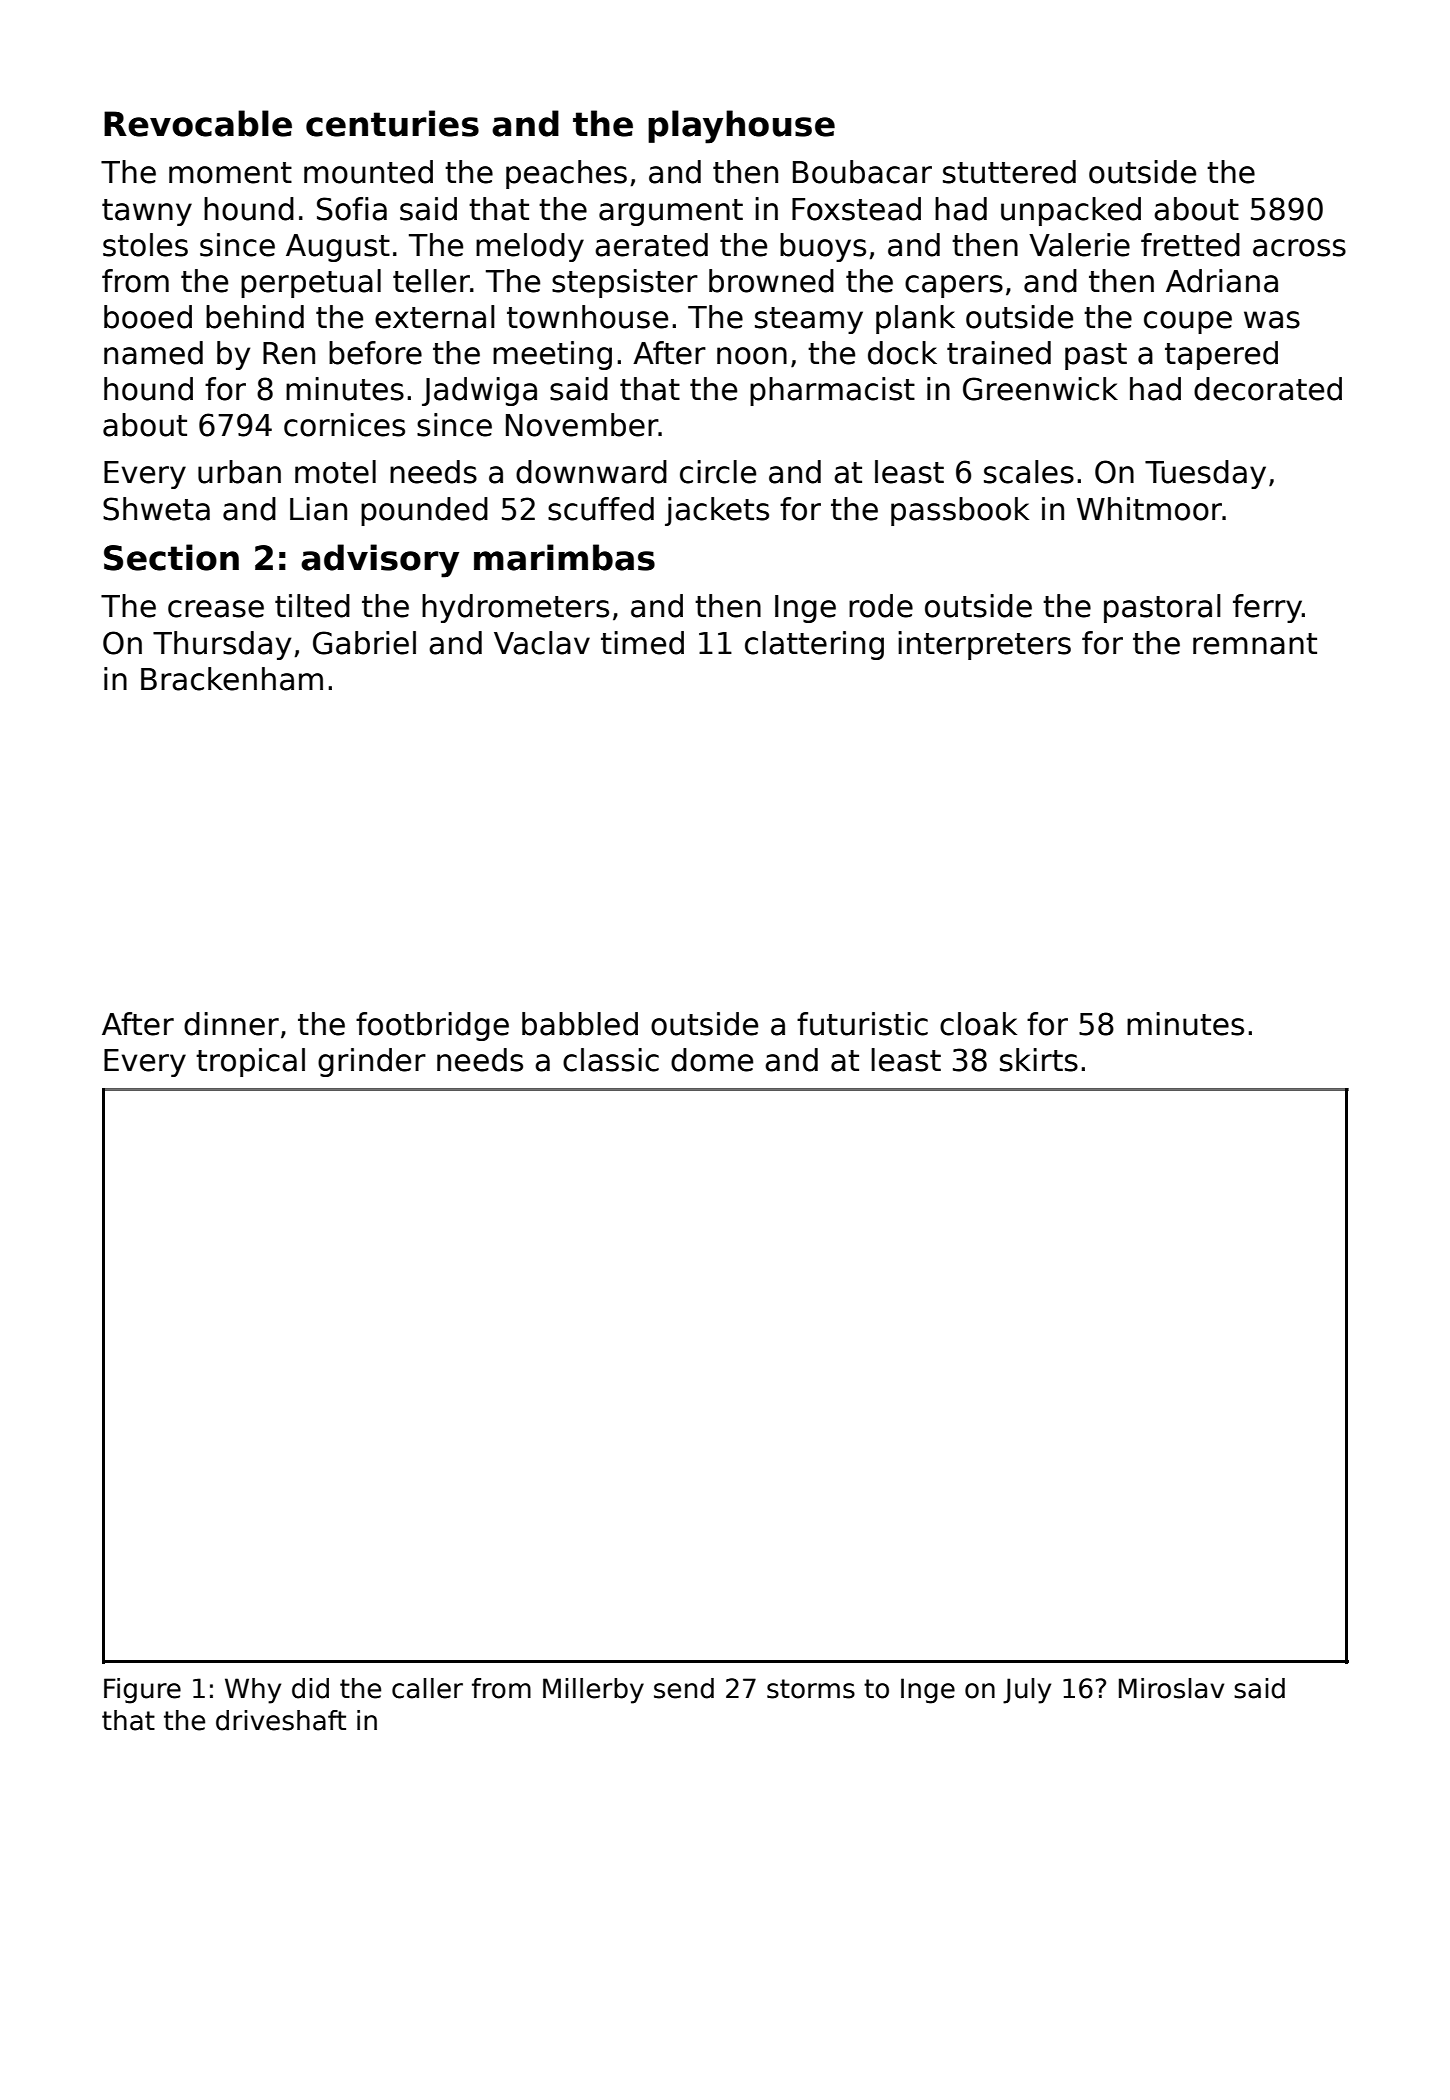 This document has height=2100, width=1450. Describe the element at coordinates (364, 643) in the document. I see `Gabriel` at that location.
